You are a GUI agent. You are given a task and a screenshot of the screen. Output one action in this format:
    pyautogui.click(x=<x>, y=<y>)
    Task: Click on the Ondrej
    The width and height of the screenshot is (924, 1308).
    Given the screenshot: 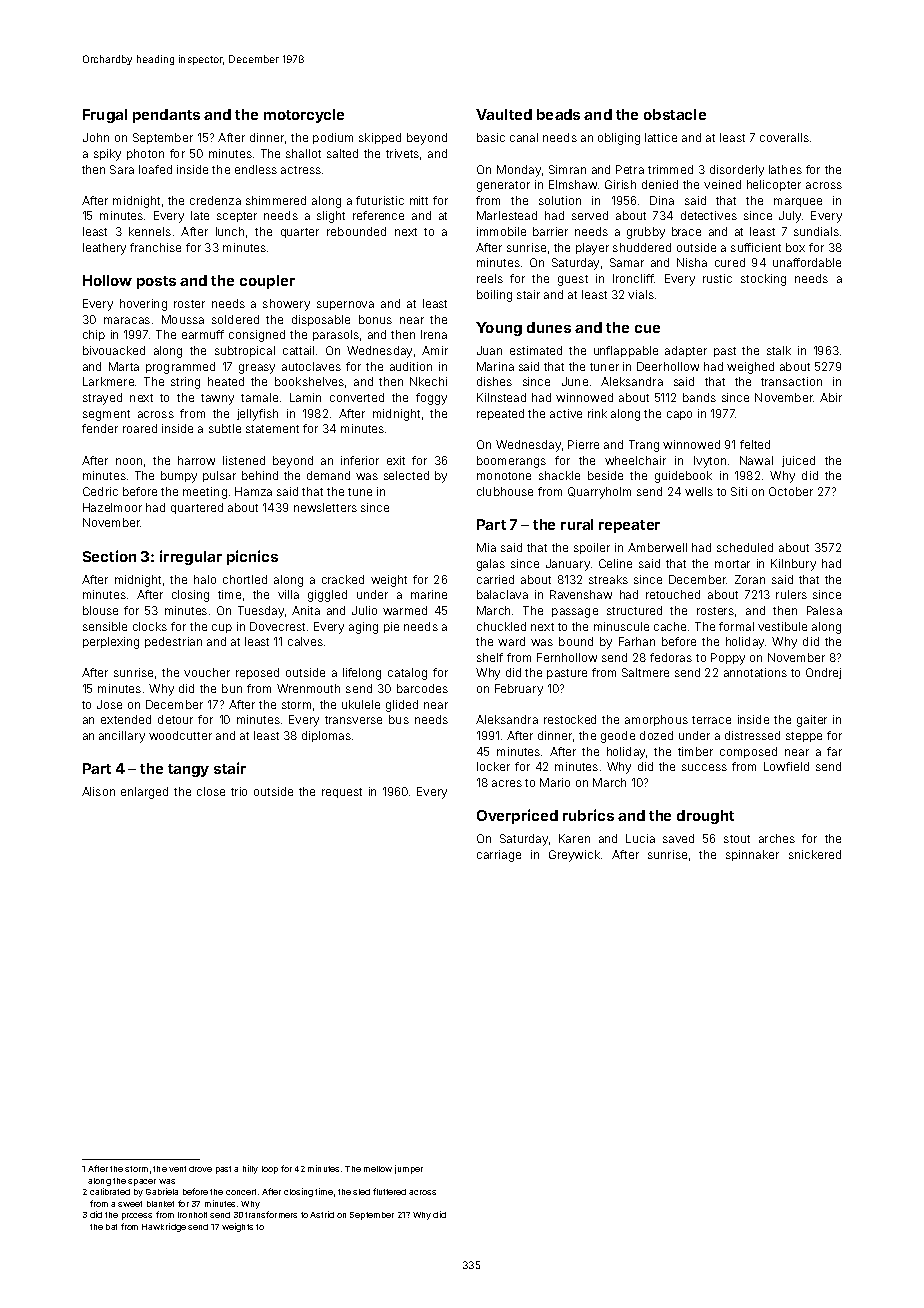 What is the action you would take?
    pyautogui.click(x=823, y=673)
